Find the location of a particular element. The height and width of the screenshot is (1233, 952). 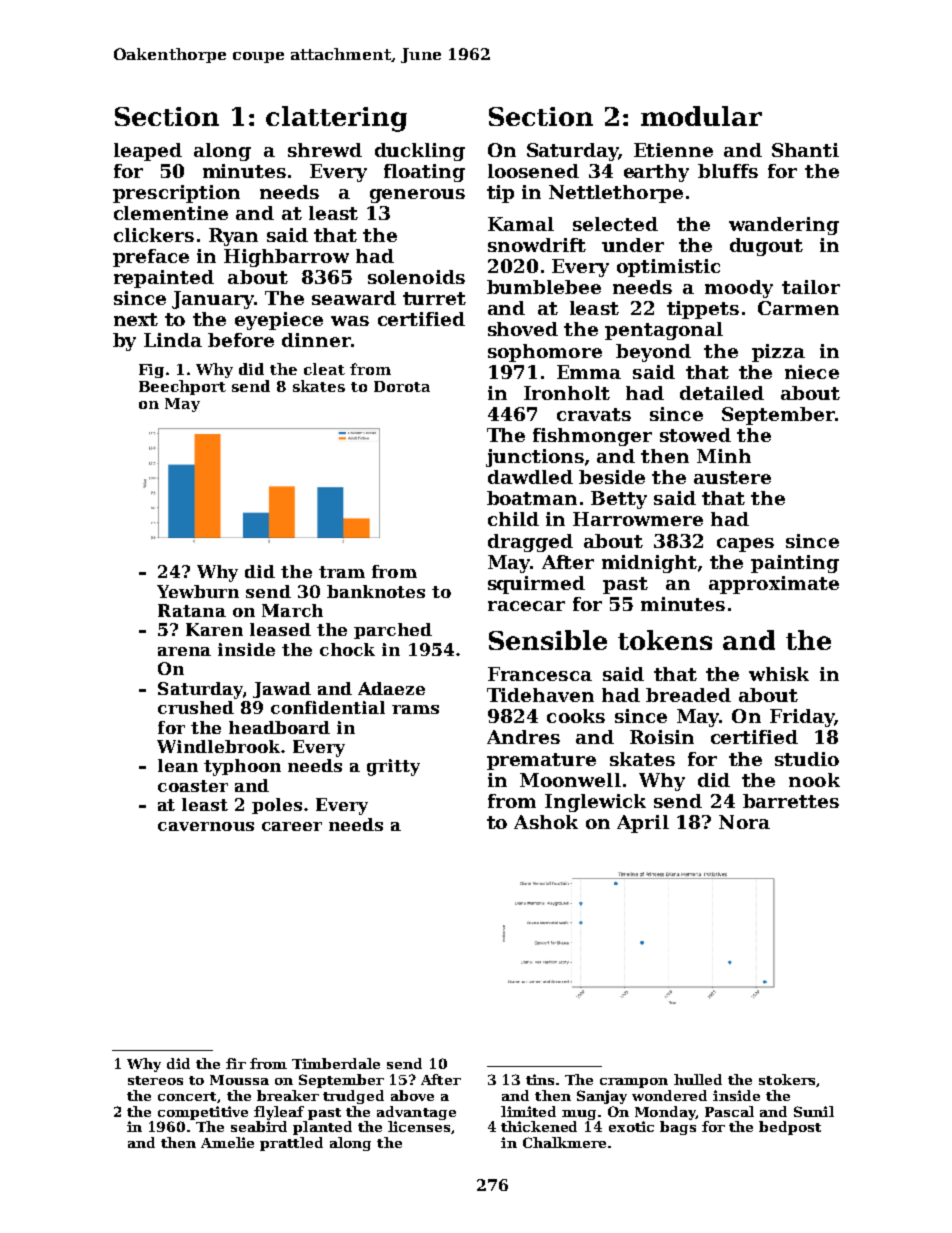

tram is located at coordinates (342, 572).
